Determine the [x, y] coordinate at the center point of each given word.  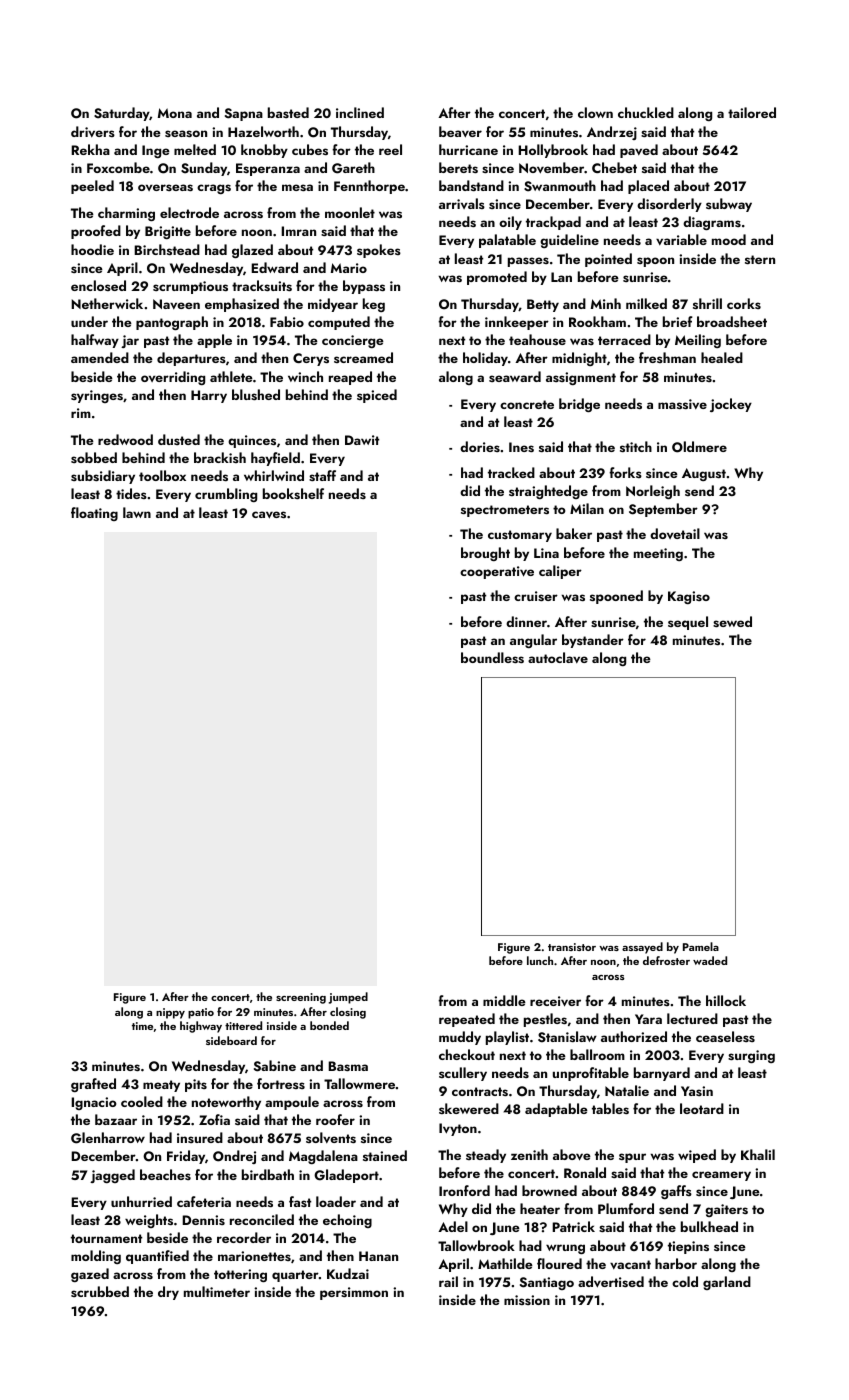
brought [485, 554]
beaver [460, 132]
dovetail [675, 533]
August [704, 474]
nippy [170, 1013]
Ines [521, 447]
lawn [137, 512]
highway [201, 1027]
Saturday [122, 114]
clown [595, 112]
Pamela [701, 946]
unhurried [141, 1201]
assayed [642, 948]
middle [504, 1000]
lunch [540, 960]
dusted [179, 439]
